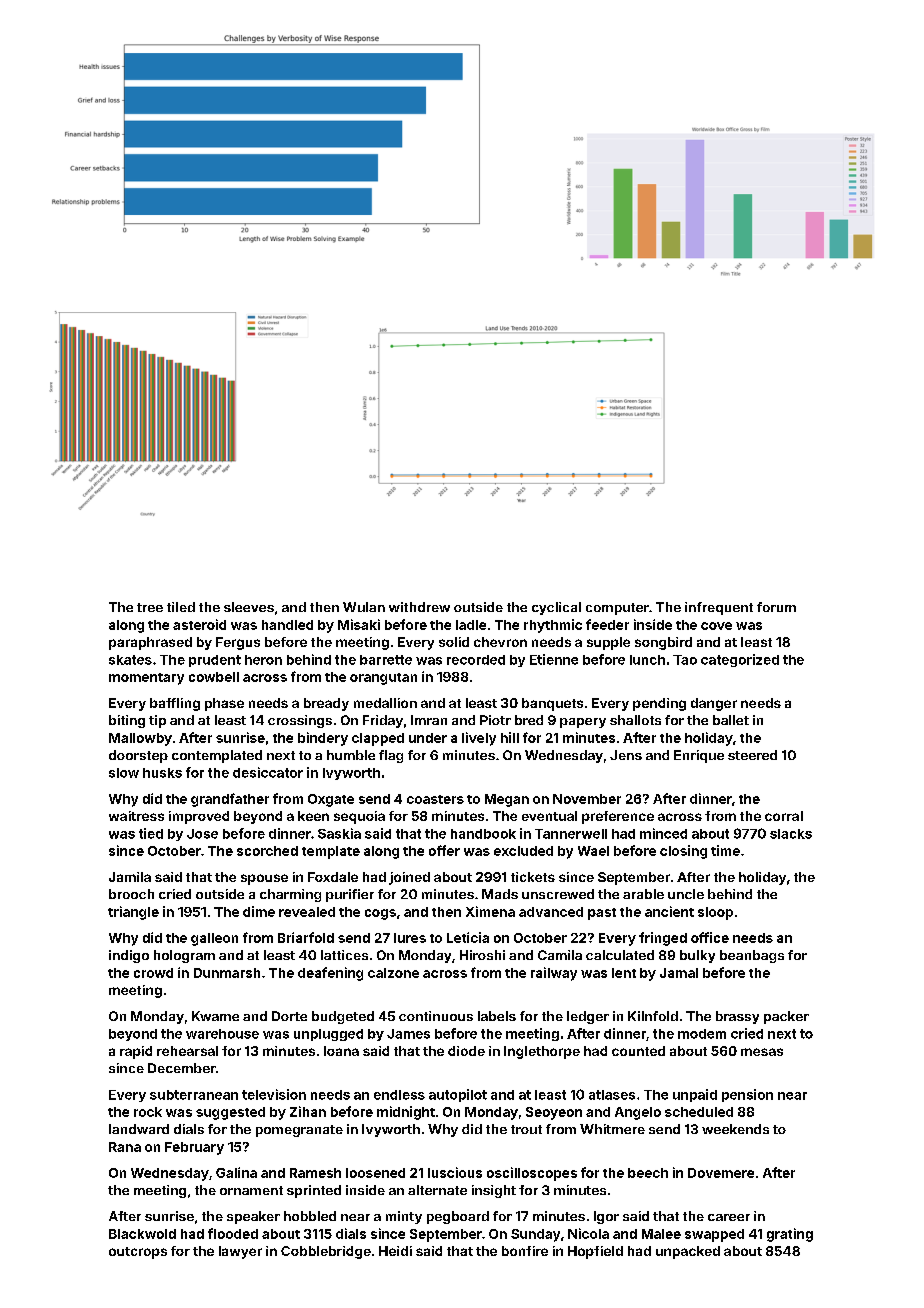 This screenshot has width=924, height=1308. What do you see at coordinates (406, 1113) in the screenshot?
I see `midnight` at bounding box center [406, 1113].
